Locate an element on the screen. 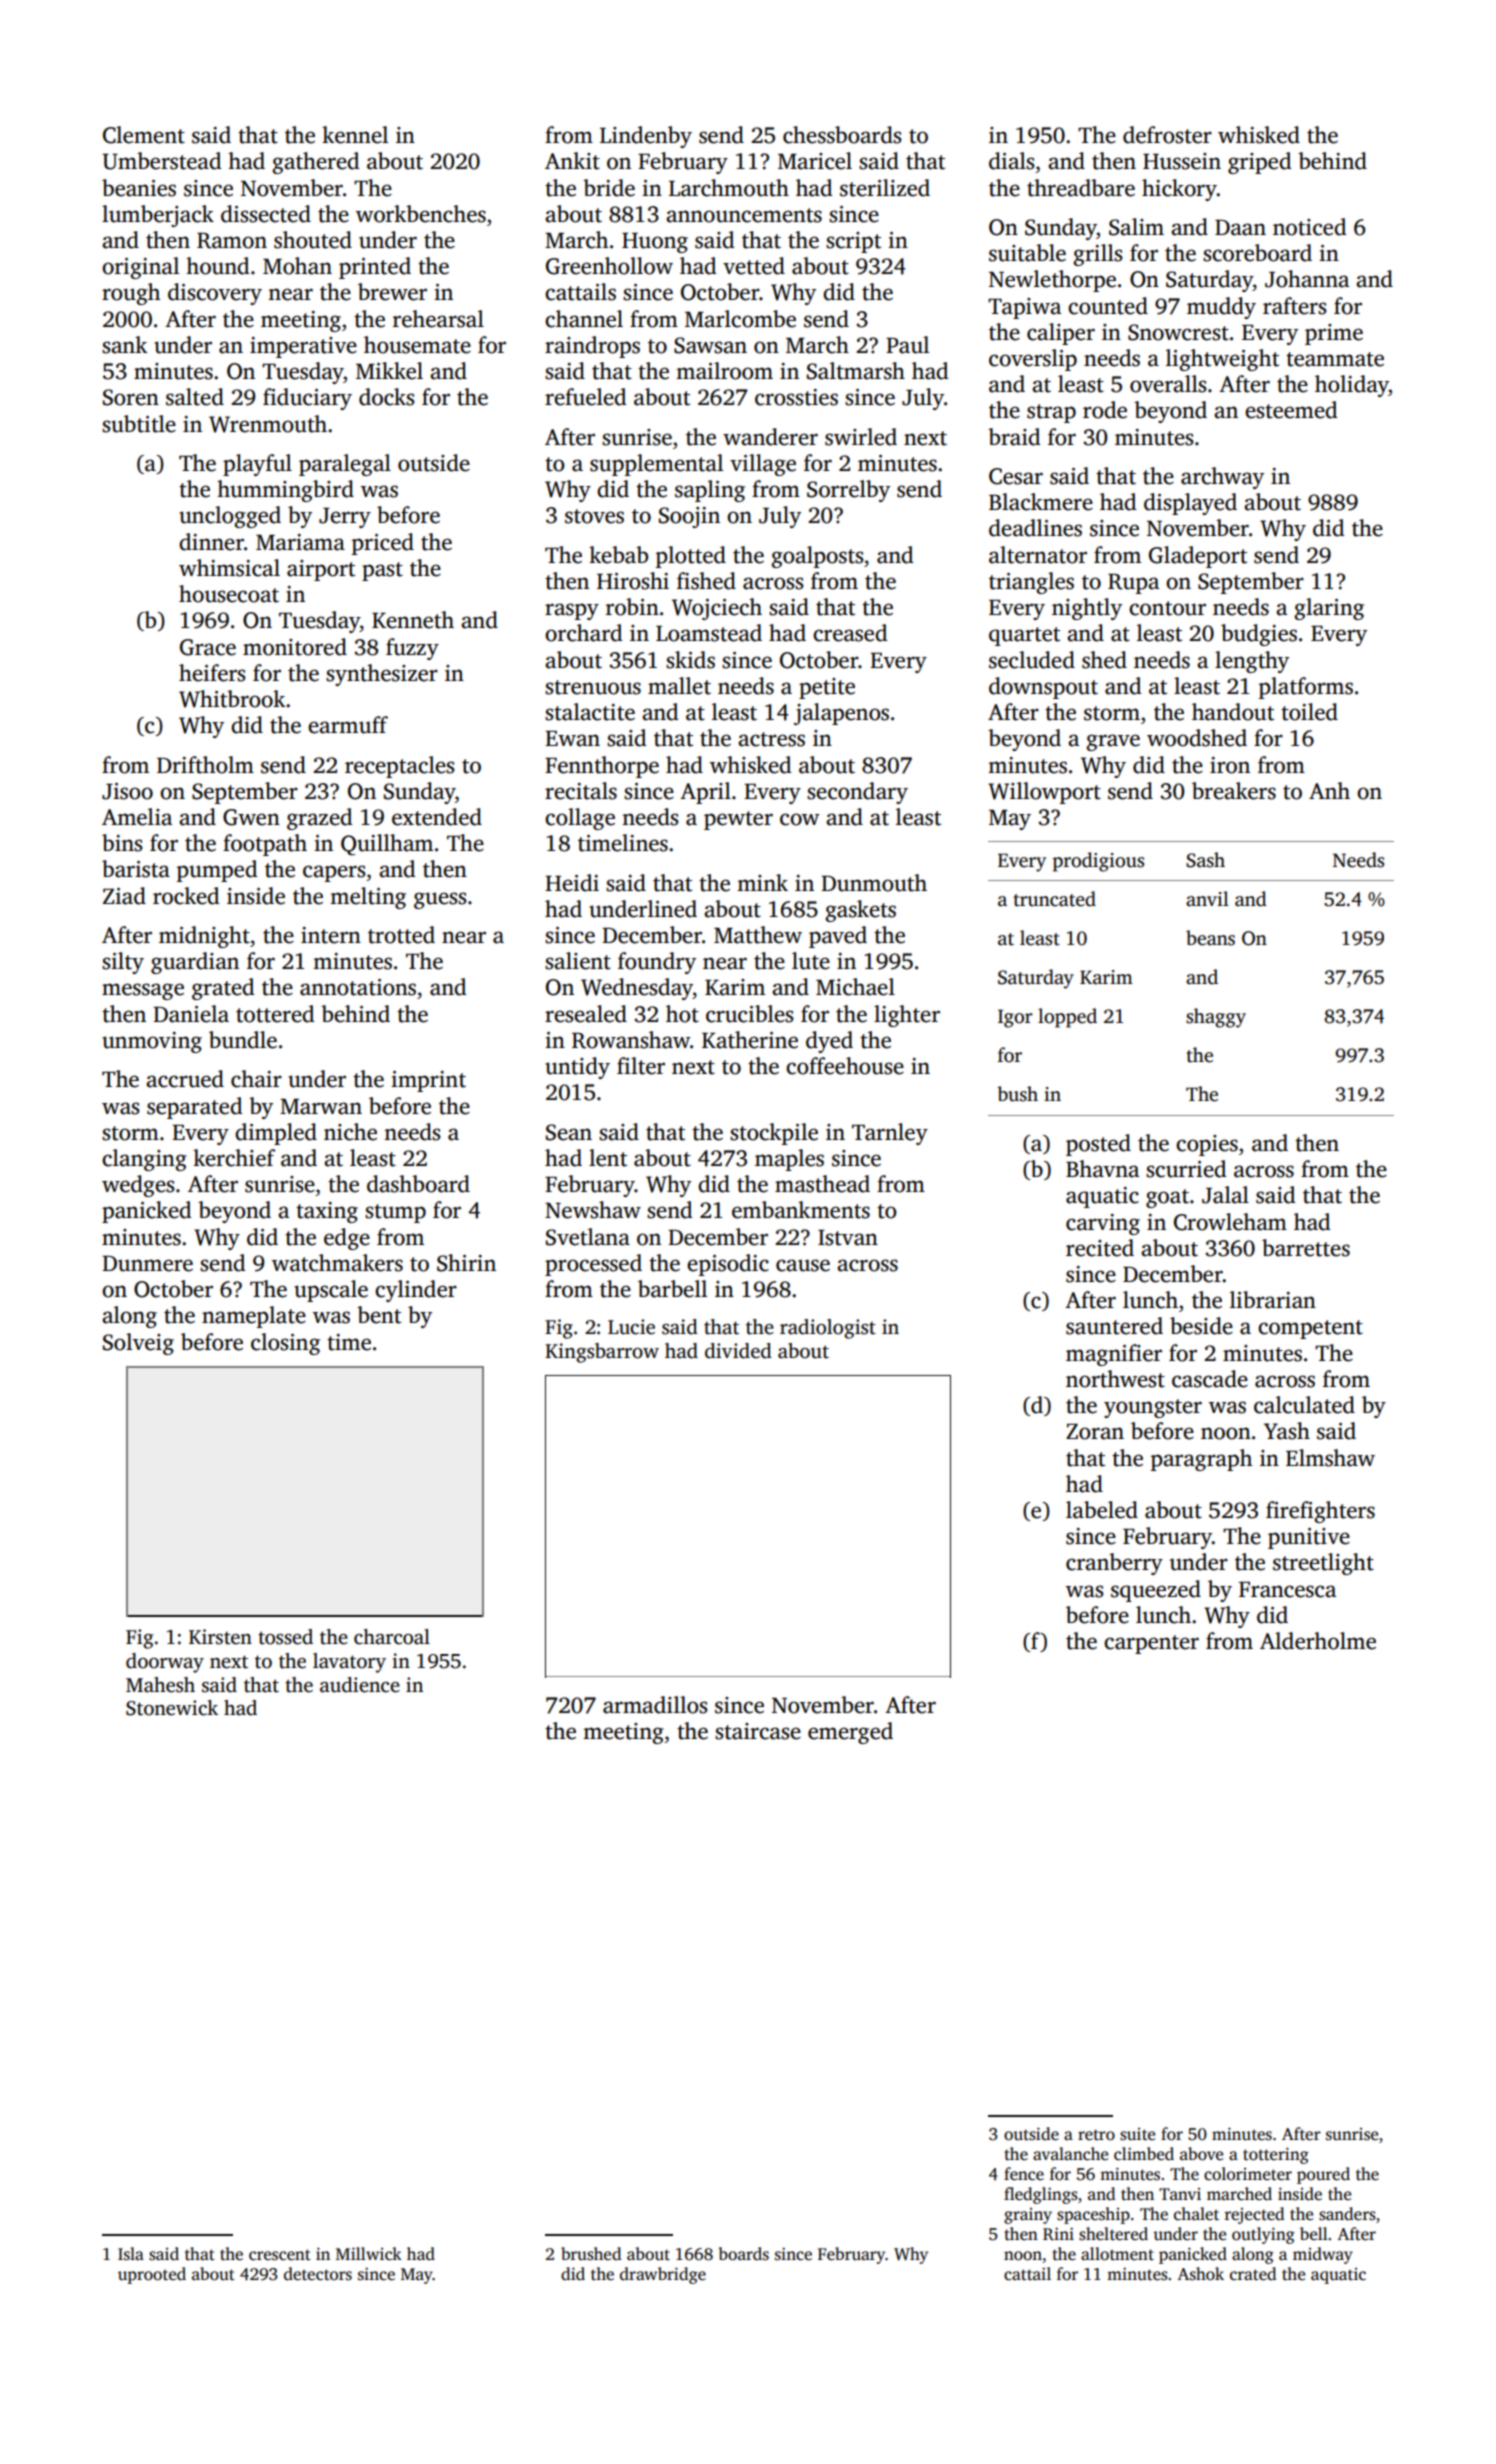 This screenshot has height=2464, width=1496. defroster is located at coordinates (1167, 135).
